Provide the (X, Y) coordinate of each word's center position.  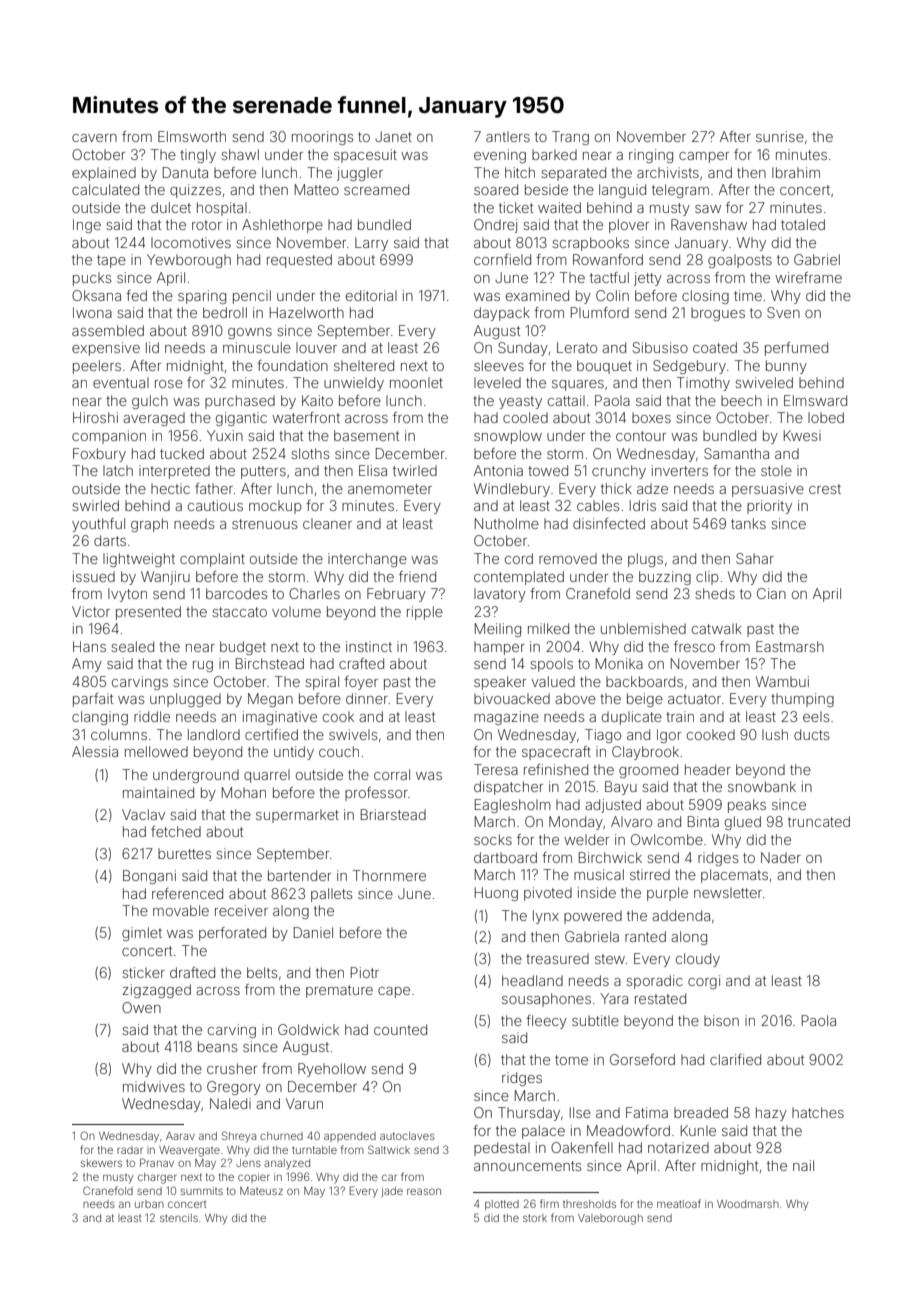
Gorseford (642, 1059)
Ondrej (495, 226)
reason (424, 1191)
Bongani (149, 877)
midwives (154, 1086)
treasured (557, 958)
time (748, 295)
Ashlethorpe (282, 226)
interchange (367, 560)
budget (243, 648)
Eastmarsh (790, 646)
